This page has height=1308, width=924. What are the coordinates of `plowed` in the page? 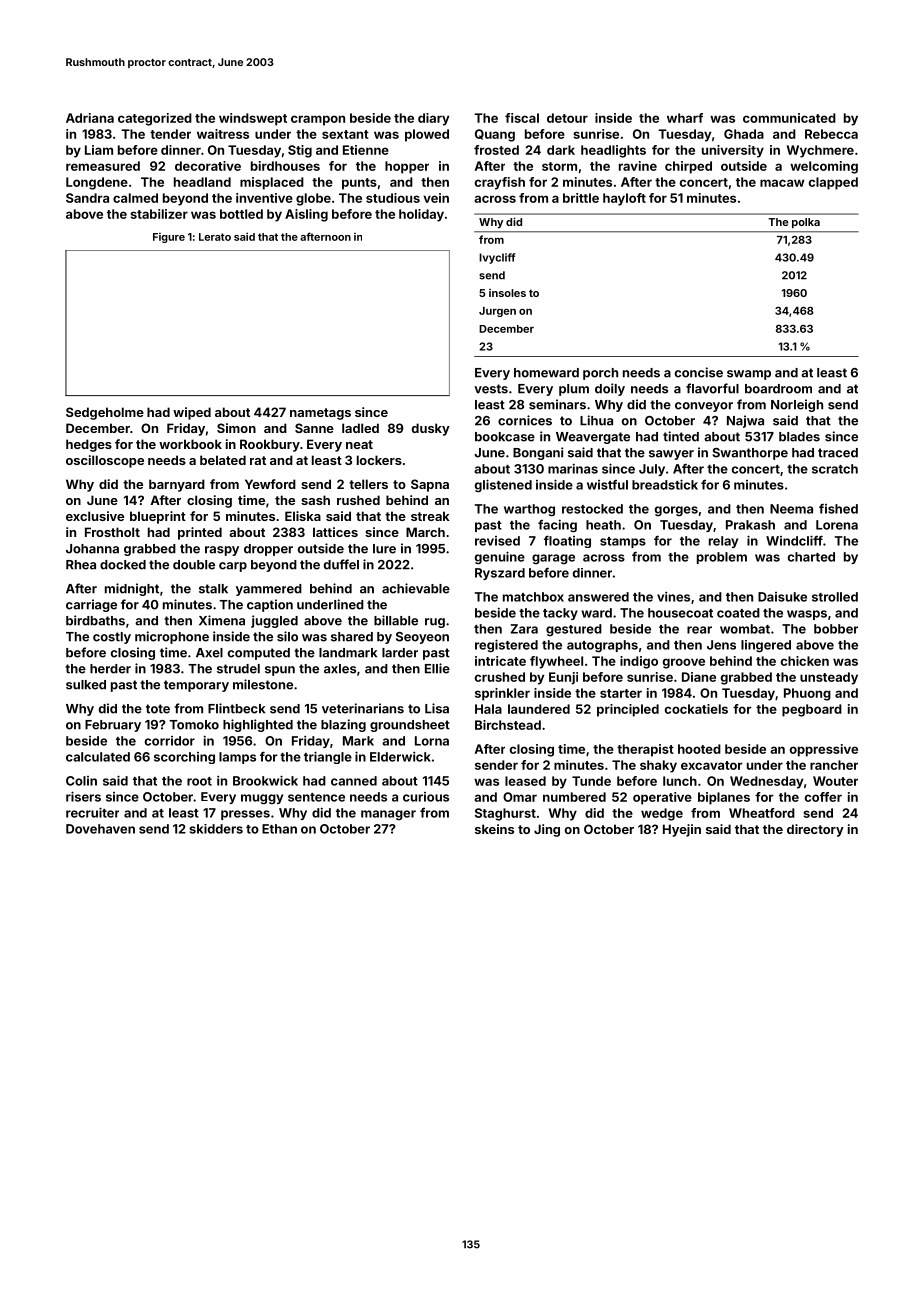 It's located at (427, 135).
